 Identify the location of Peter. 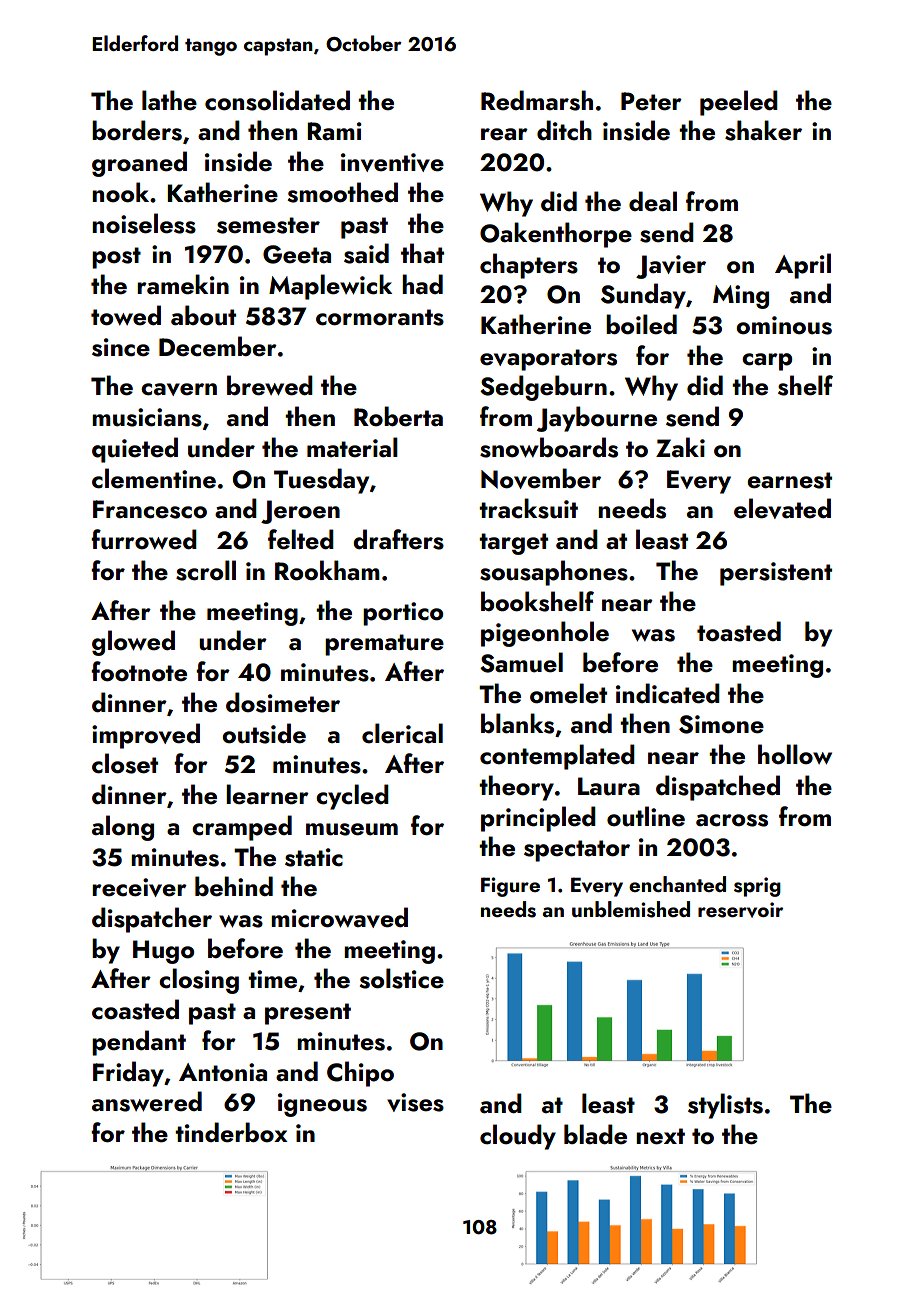
(651, 101).
